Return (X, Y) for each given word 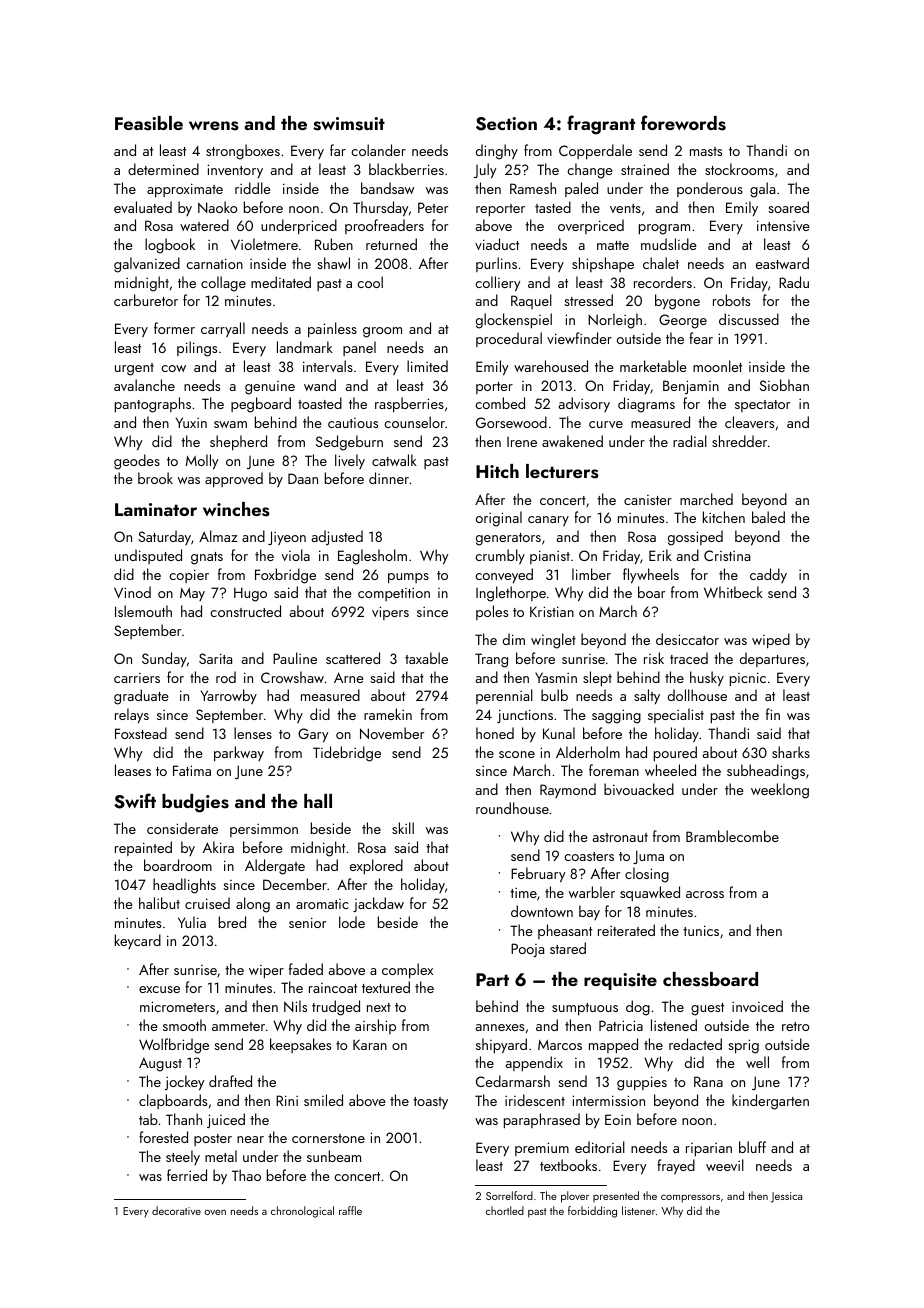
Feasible (149, 123)
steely (183, 1157)
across (705, 894)
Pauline (295, 658)
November (392, 733)
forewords (683, 123)
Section (506, 124)
